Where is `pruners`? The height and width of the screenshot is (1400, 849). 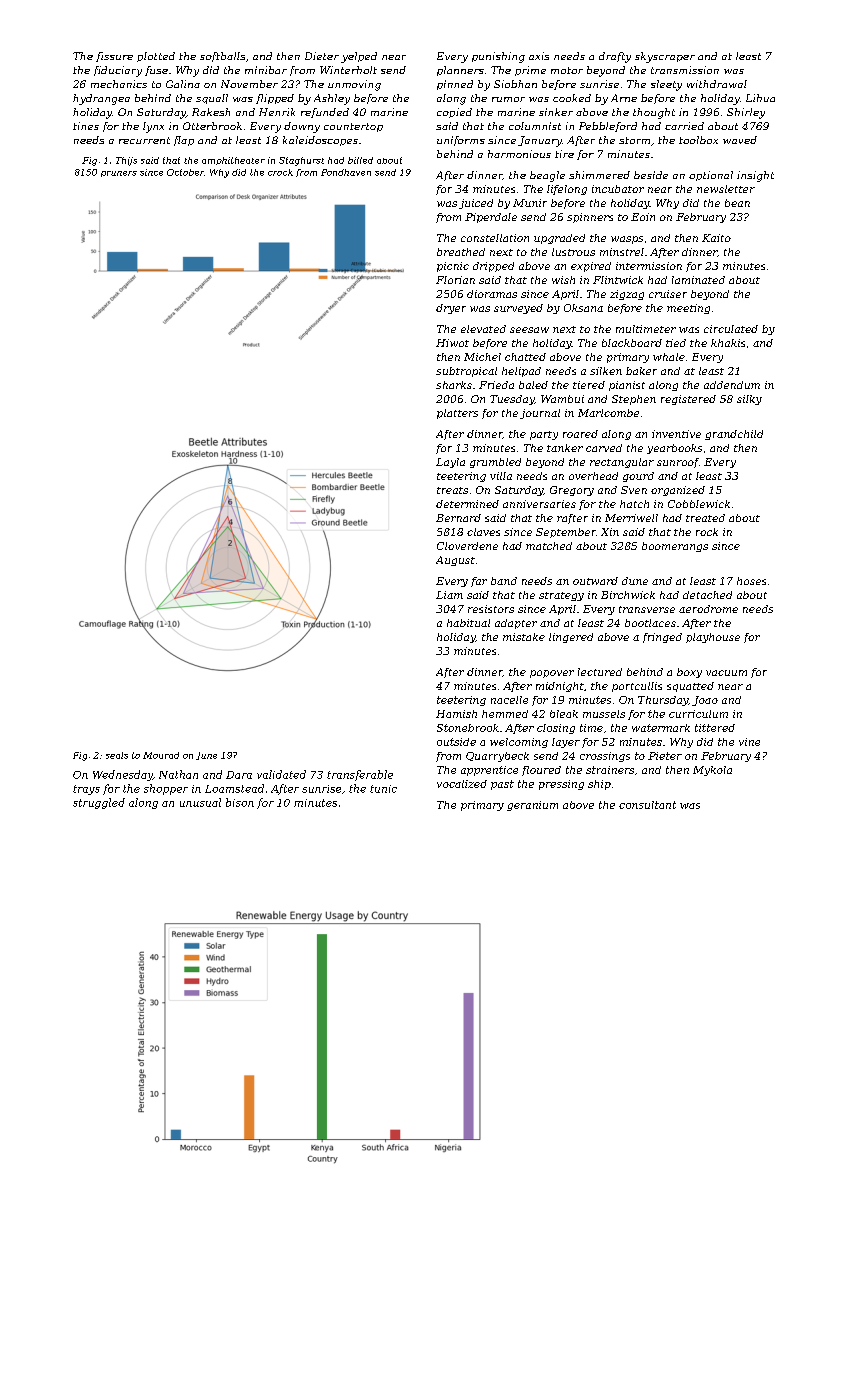
pruners is located at coordinates (119, 174).
